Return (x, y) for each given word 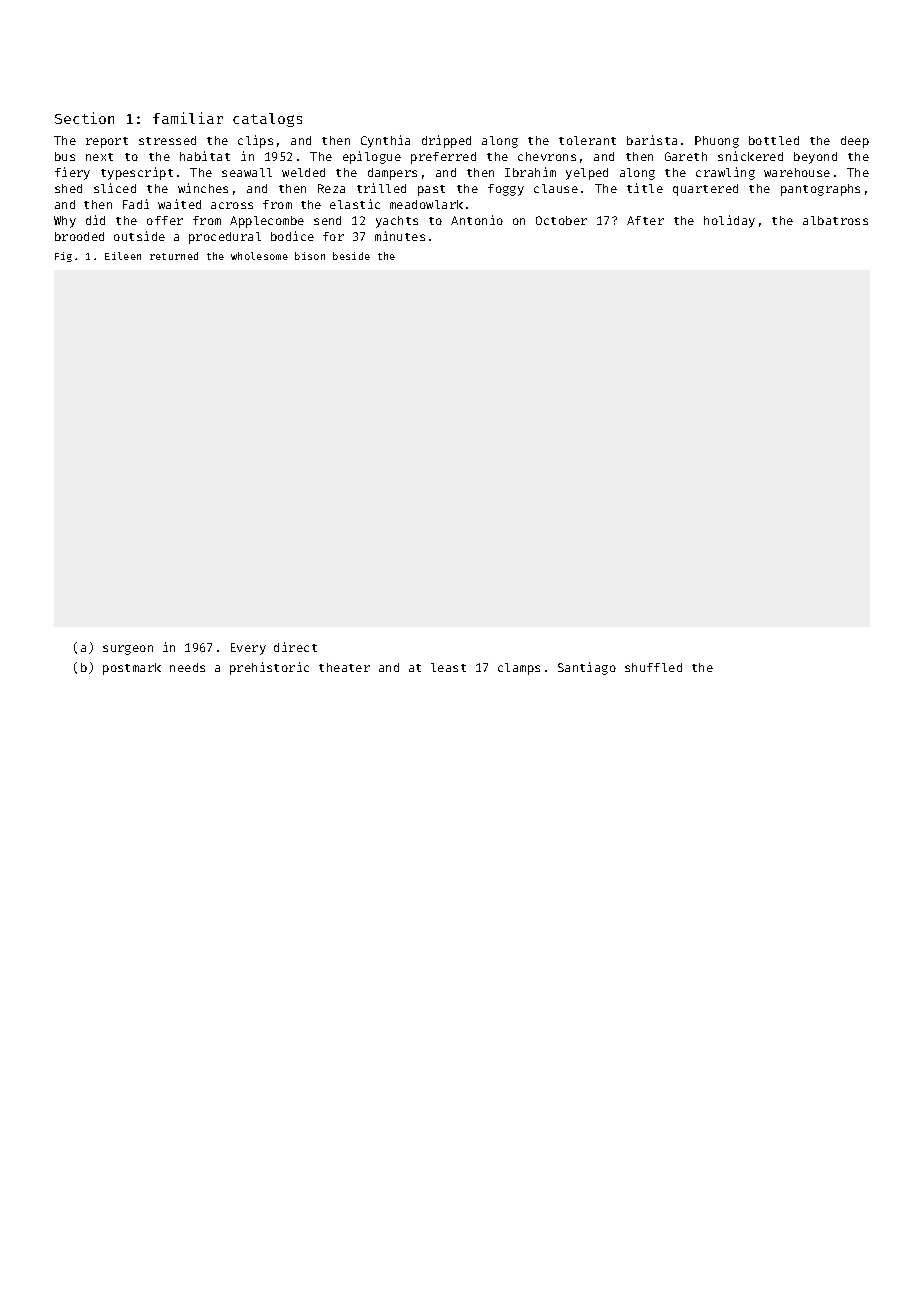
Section (84, 118)
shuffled (653, 667)
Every (248, 649)
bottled (774, 140)
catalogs (267, 120)
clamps (519, 669)
